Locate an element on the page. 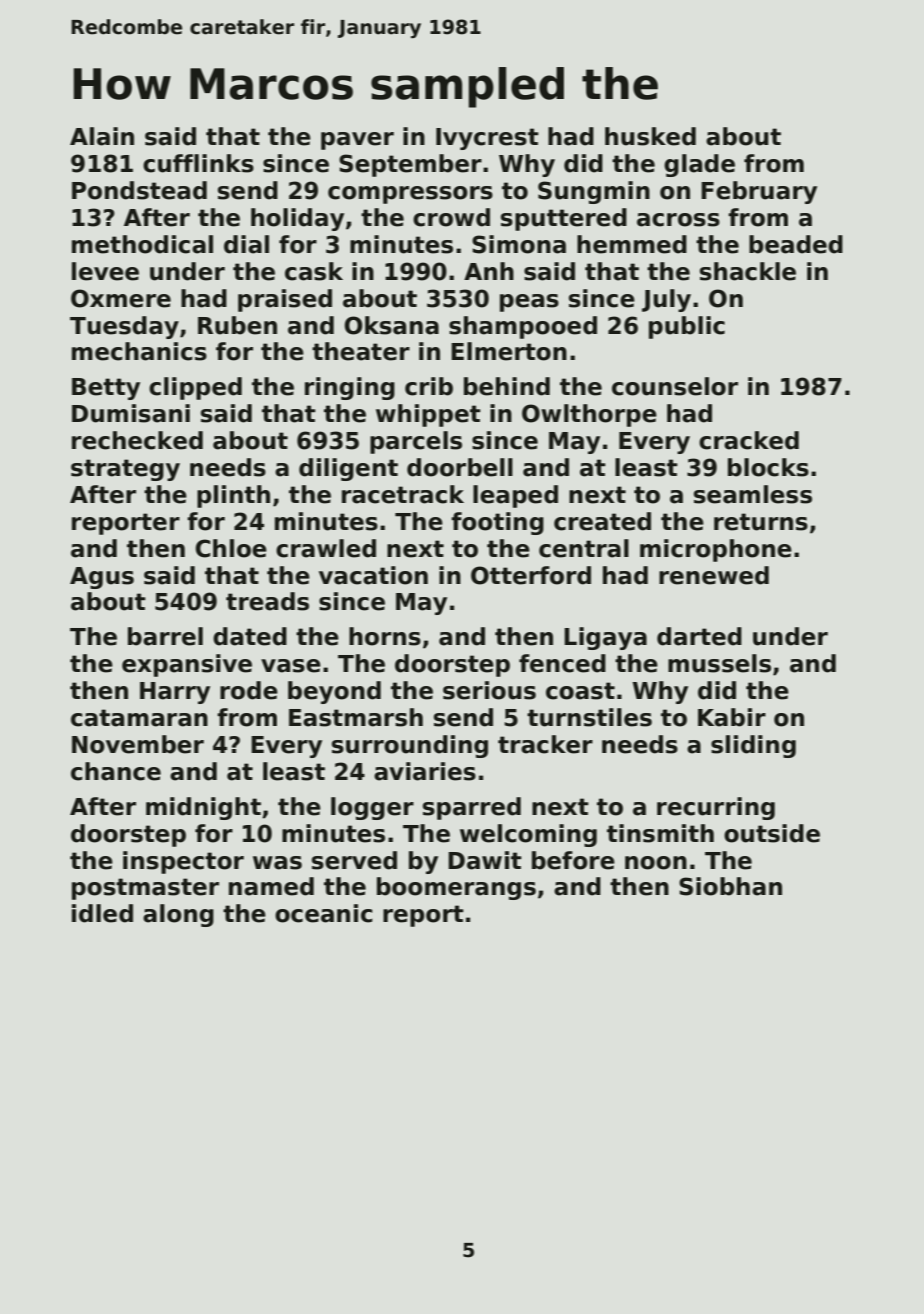  created is located at coordinates (602, 521).
